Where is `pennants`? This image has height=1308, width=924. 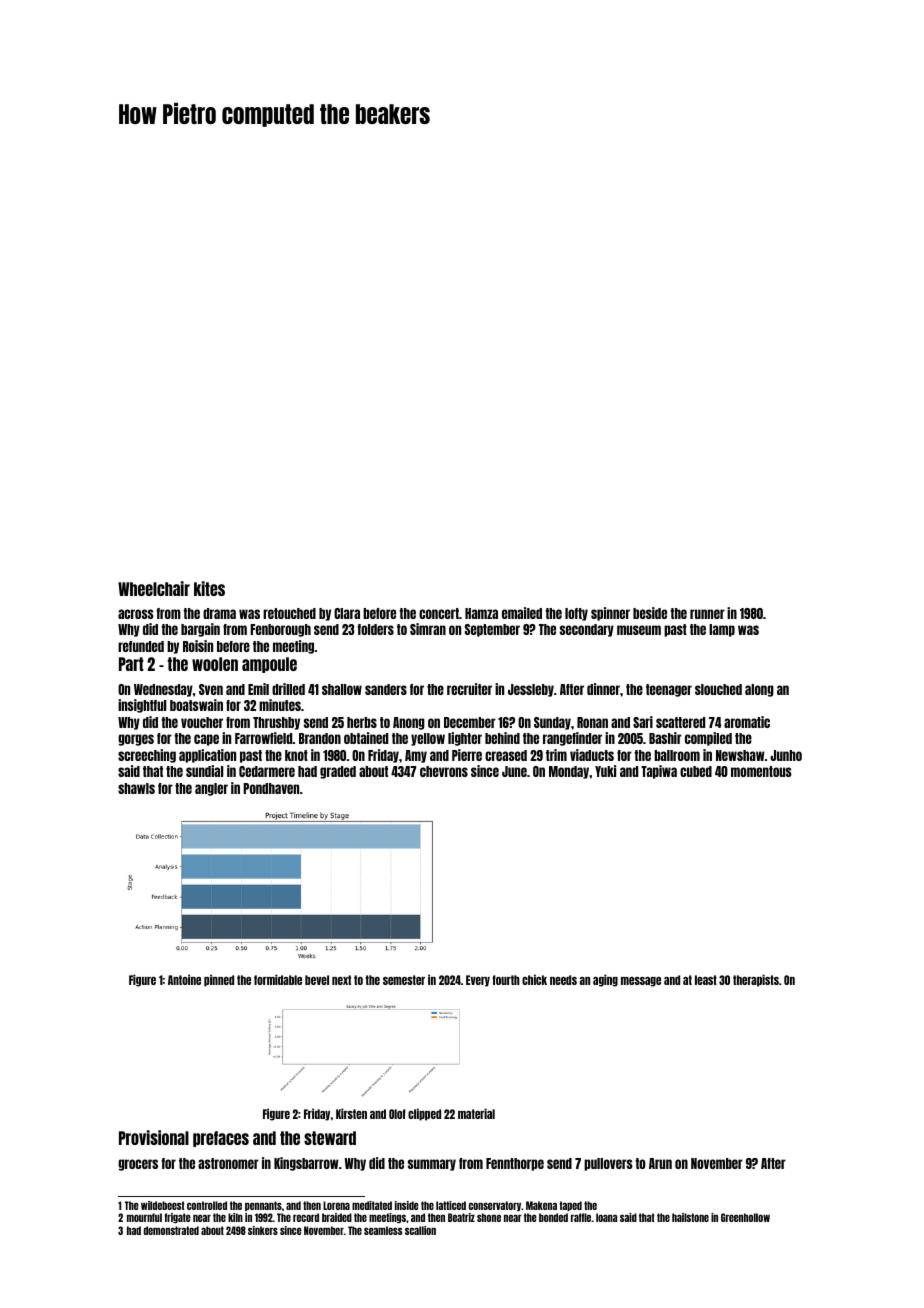
pennants is located at coordinates (263, 1206).
